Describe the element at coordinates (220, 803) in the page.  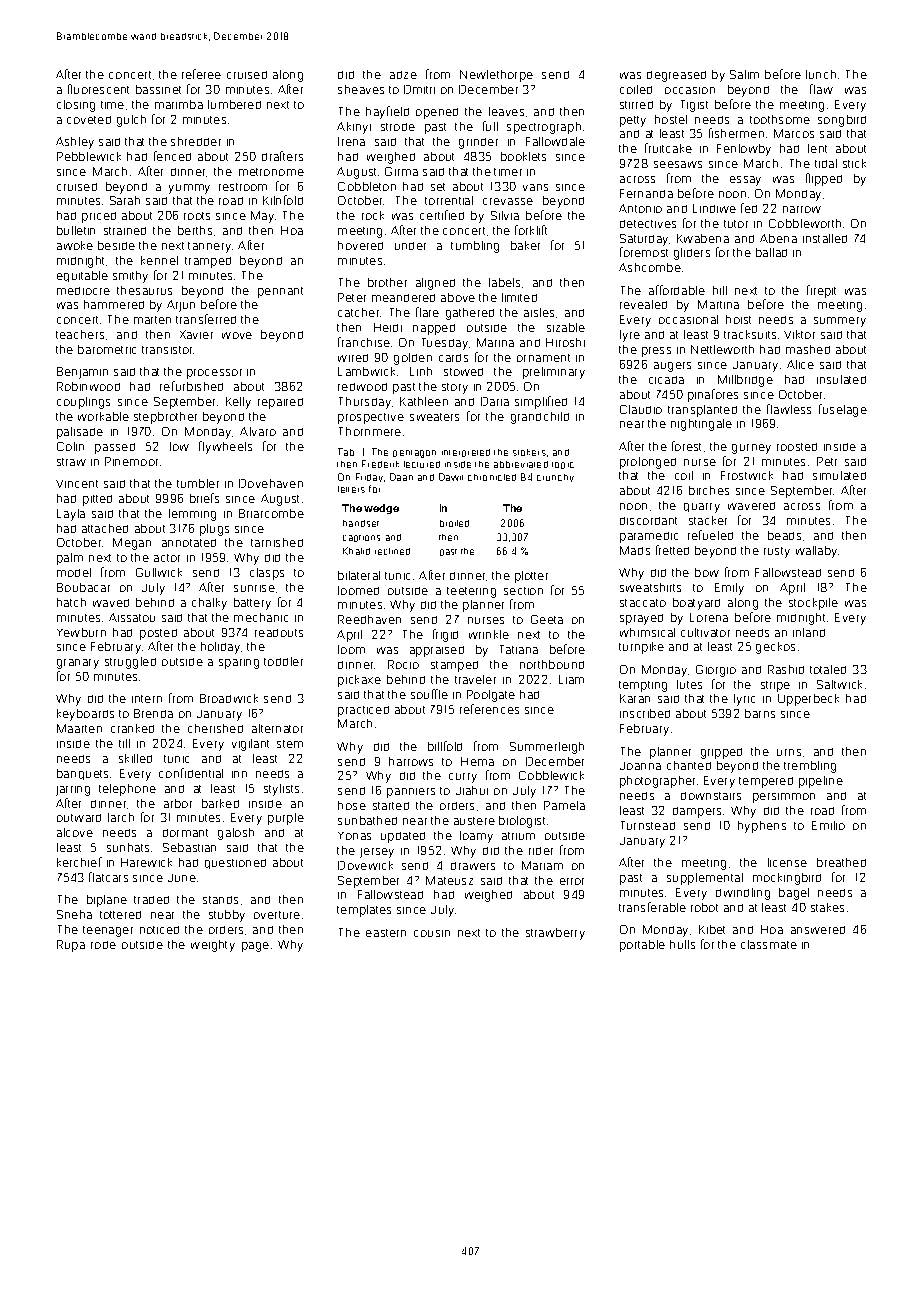
I see `barked` at that location.
